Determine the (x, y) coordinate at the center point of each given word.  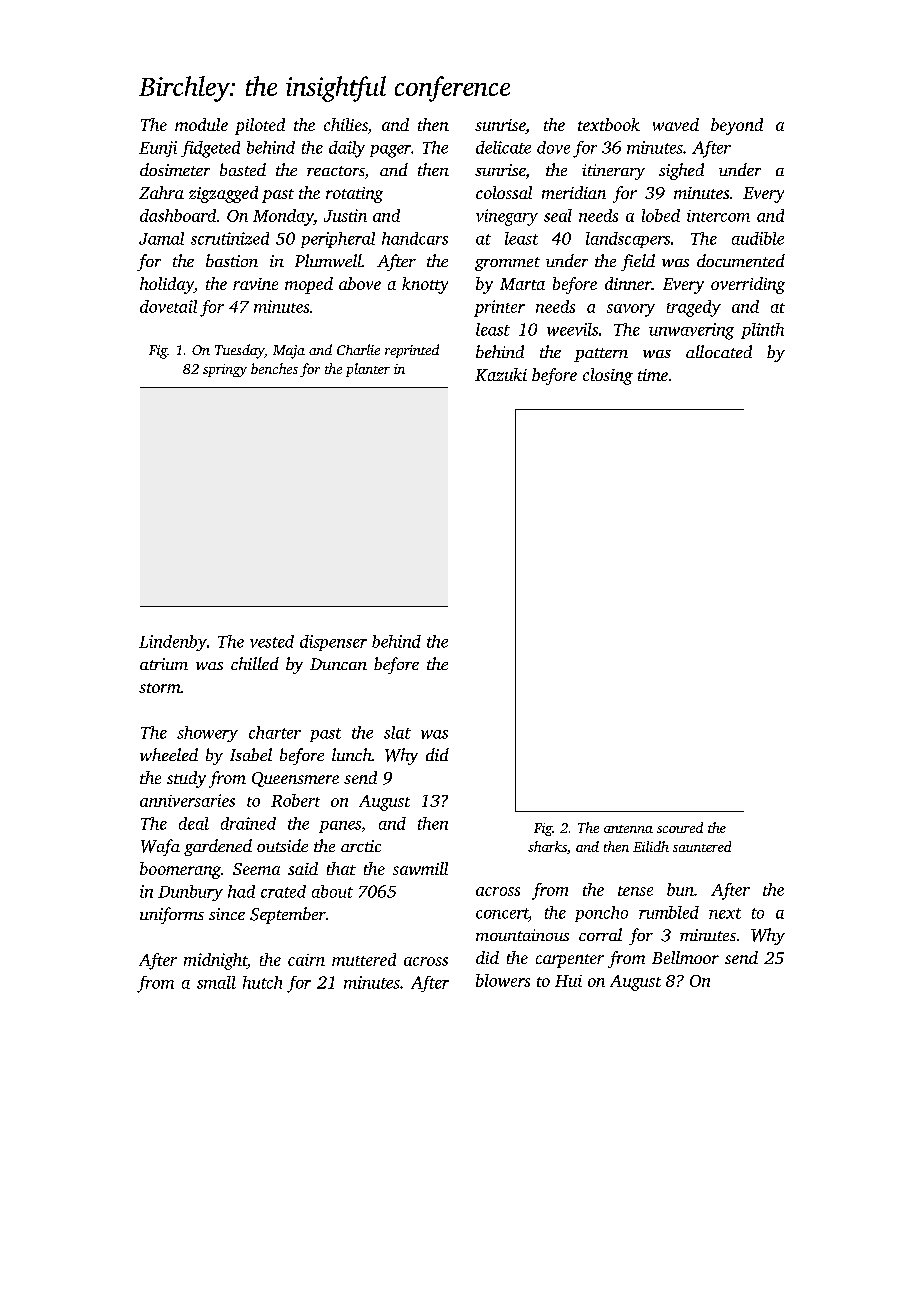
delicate (503, 147)
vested (272, 641)
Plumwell (328, 260)
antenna (628, 829)
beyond (737, 126)
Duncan (338, 664)
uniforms (172, 915)
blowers (503, 980)
